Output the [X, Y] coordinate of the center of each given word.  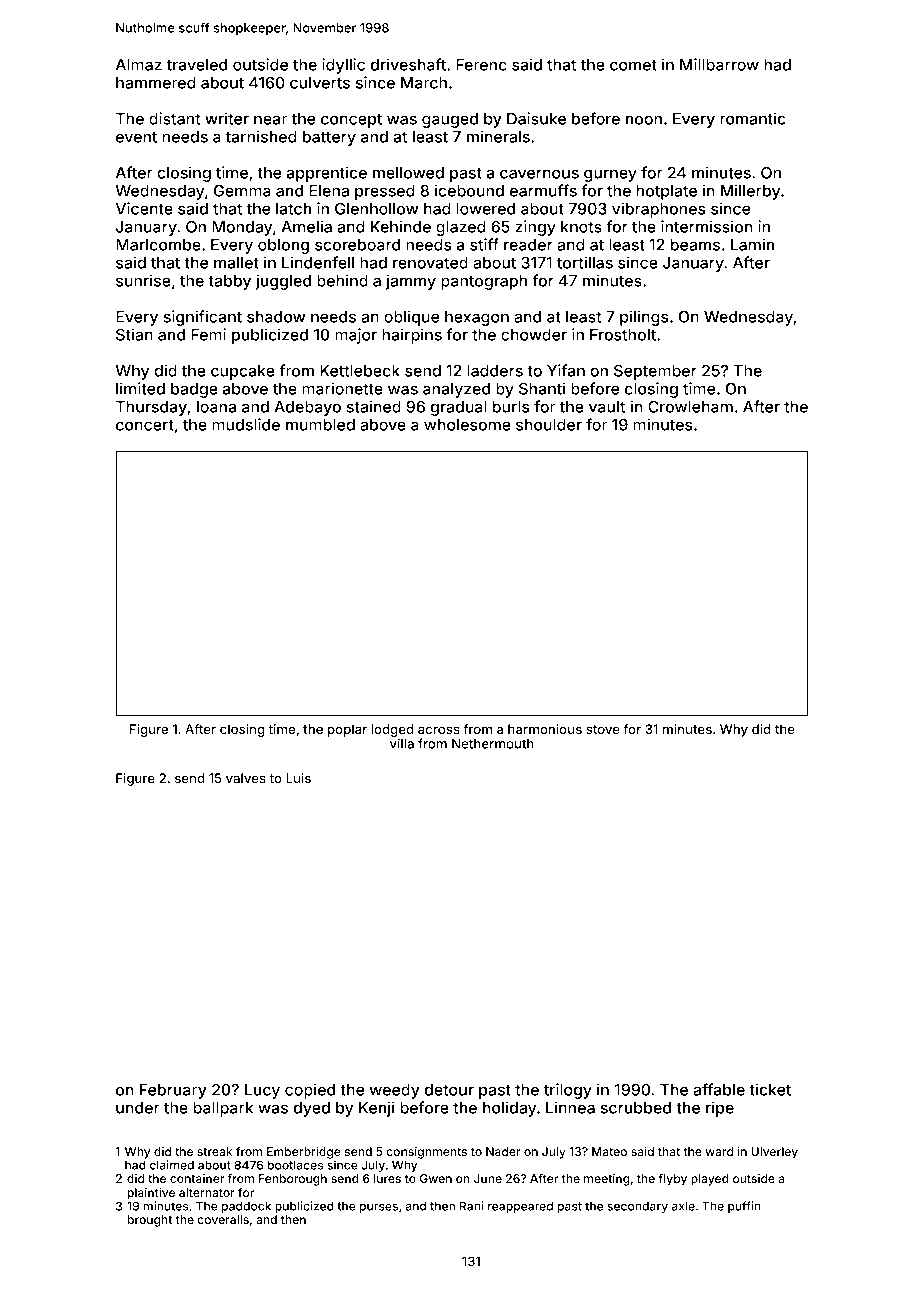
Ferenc [481, 65]
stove [603, 729]
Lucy [262, 1091]
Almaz [139, 65]
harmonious [545, 729]
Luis [298, 778]
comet [633, 65]
